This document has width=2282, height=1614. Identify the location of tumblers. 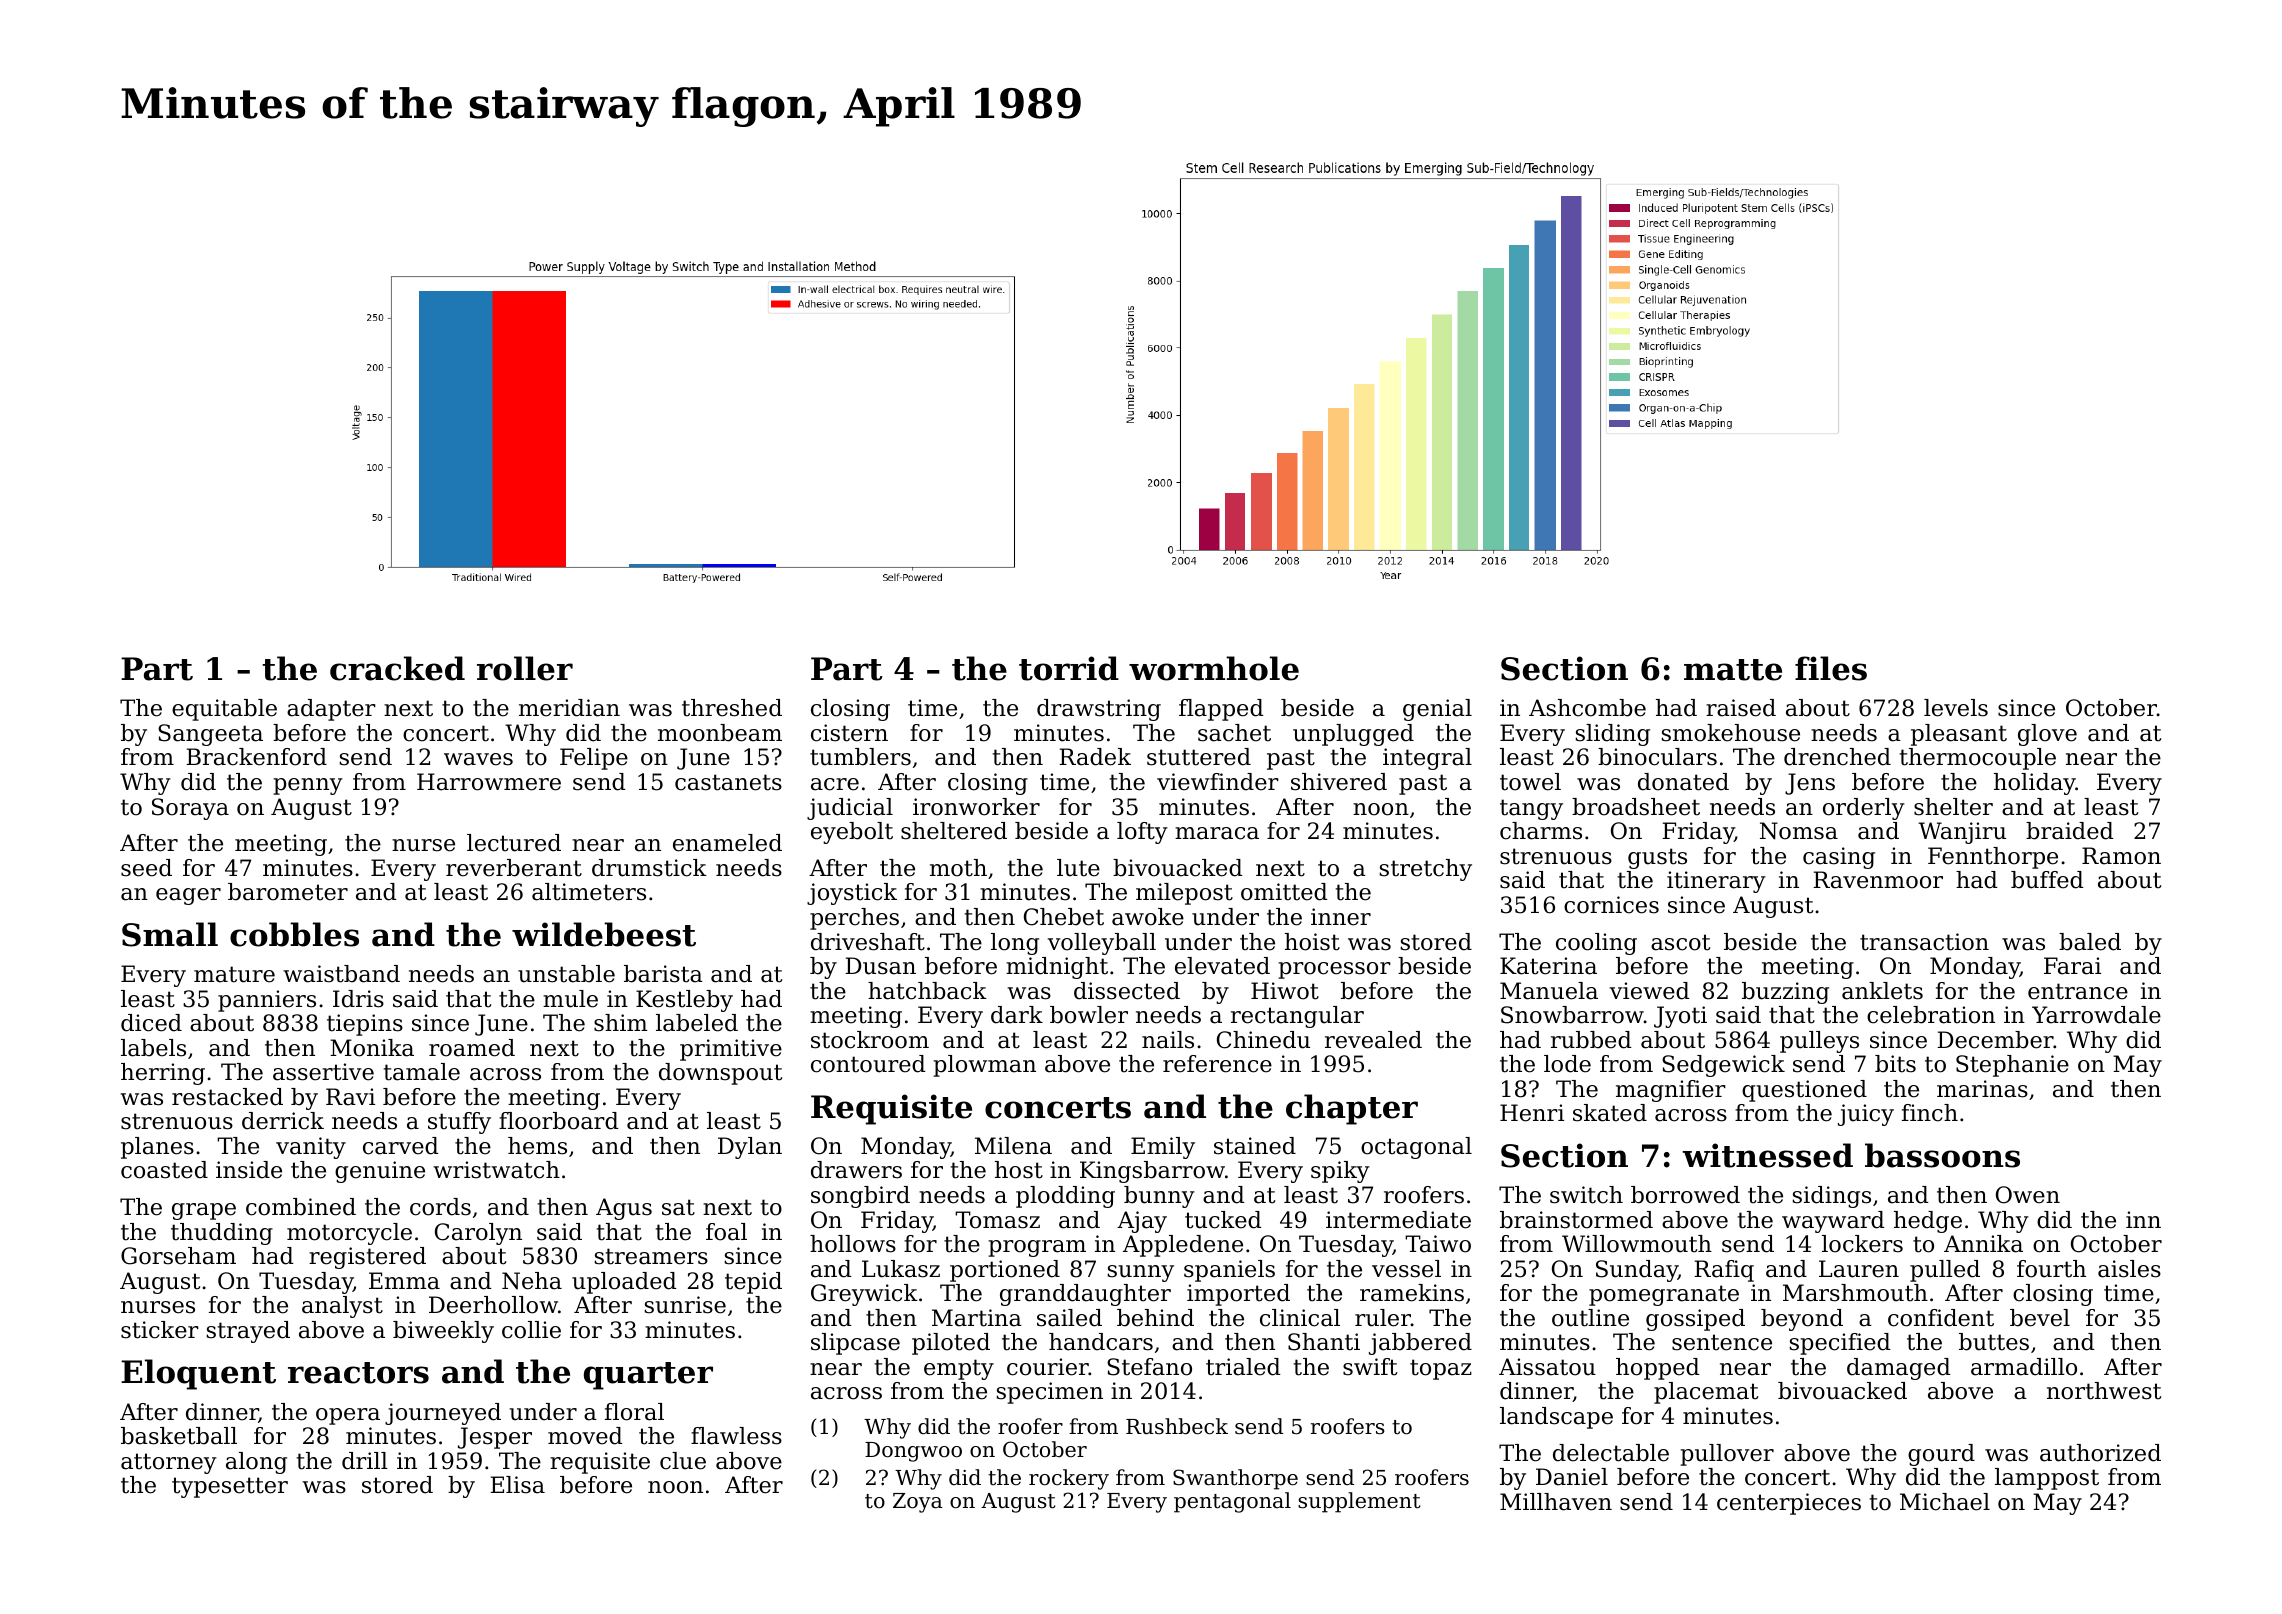
(860, 757).
